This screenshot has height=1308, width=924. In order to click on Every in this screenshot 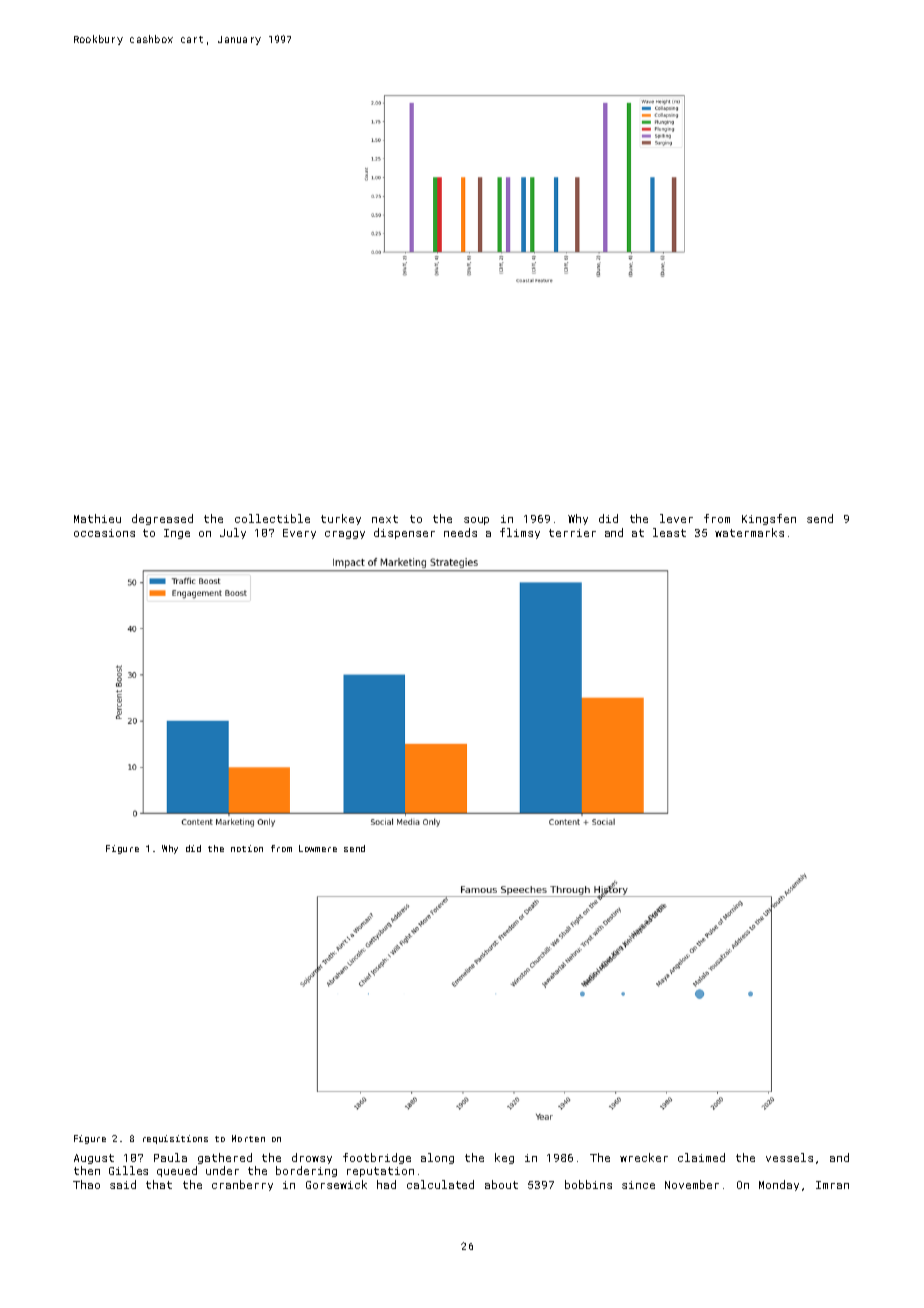, I will do `click(299, 534)`.
